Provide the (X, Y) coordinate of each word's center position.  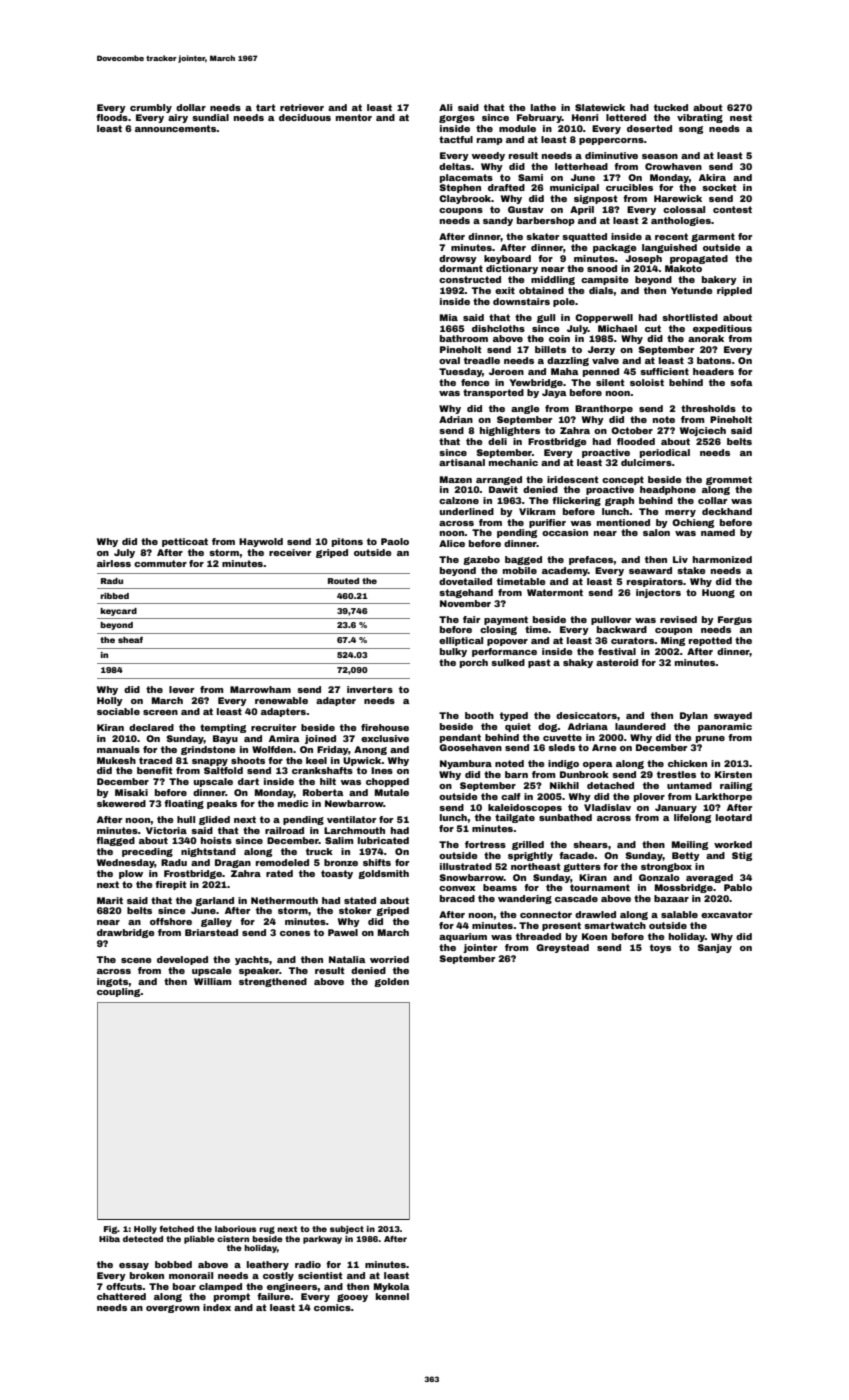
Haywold (261, 542)
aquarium (463, 937)
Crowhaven (673, 166)
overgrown (173, 1309)
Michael (617, 328)
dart (248, 781)
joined (320, 739)
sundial (210, 117)
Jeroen (506, 371)
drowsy (458, 259)
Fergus (735, 620)
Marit (110, 900)
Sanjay (714, 948)
